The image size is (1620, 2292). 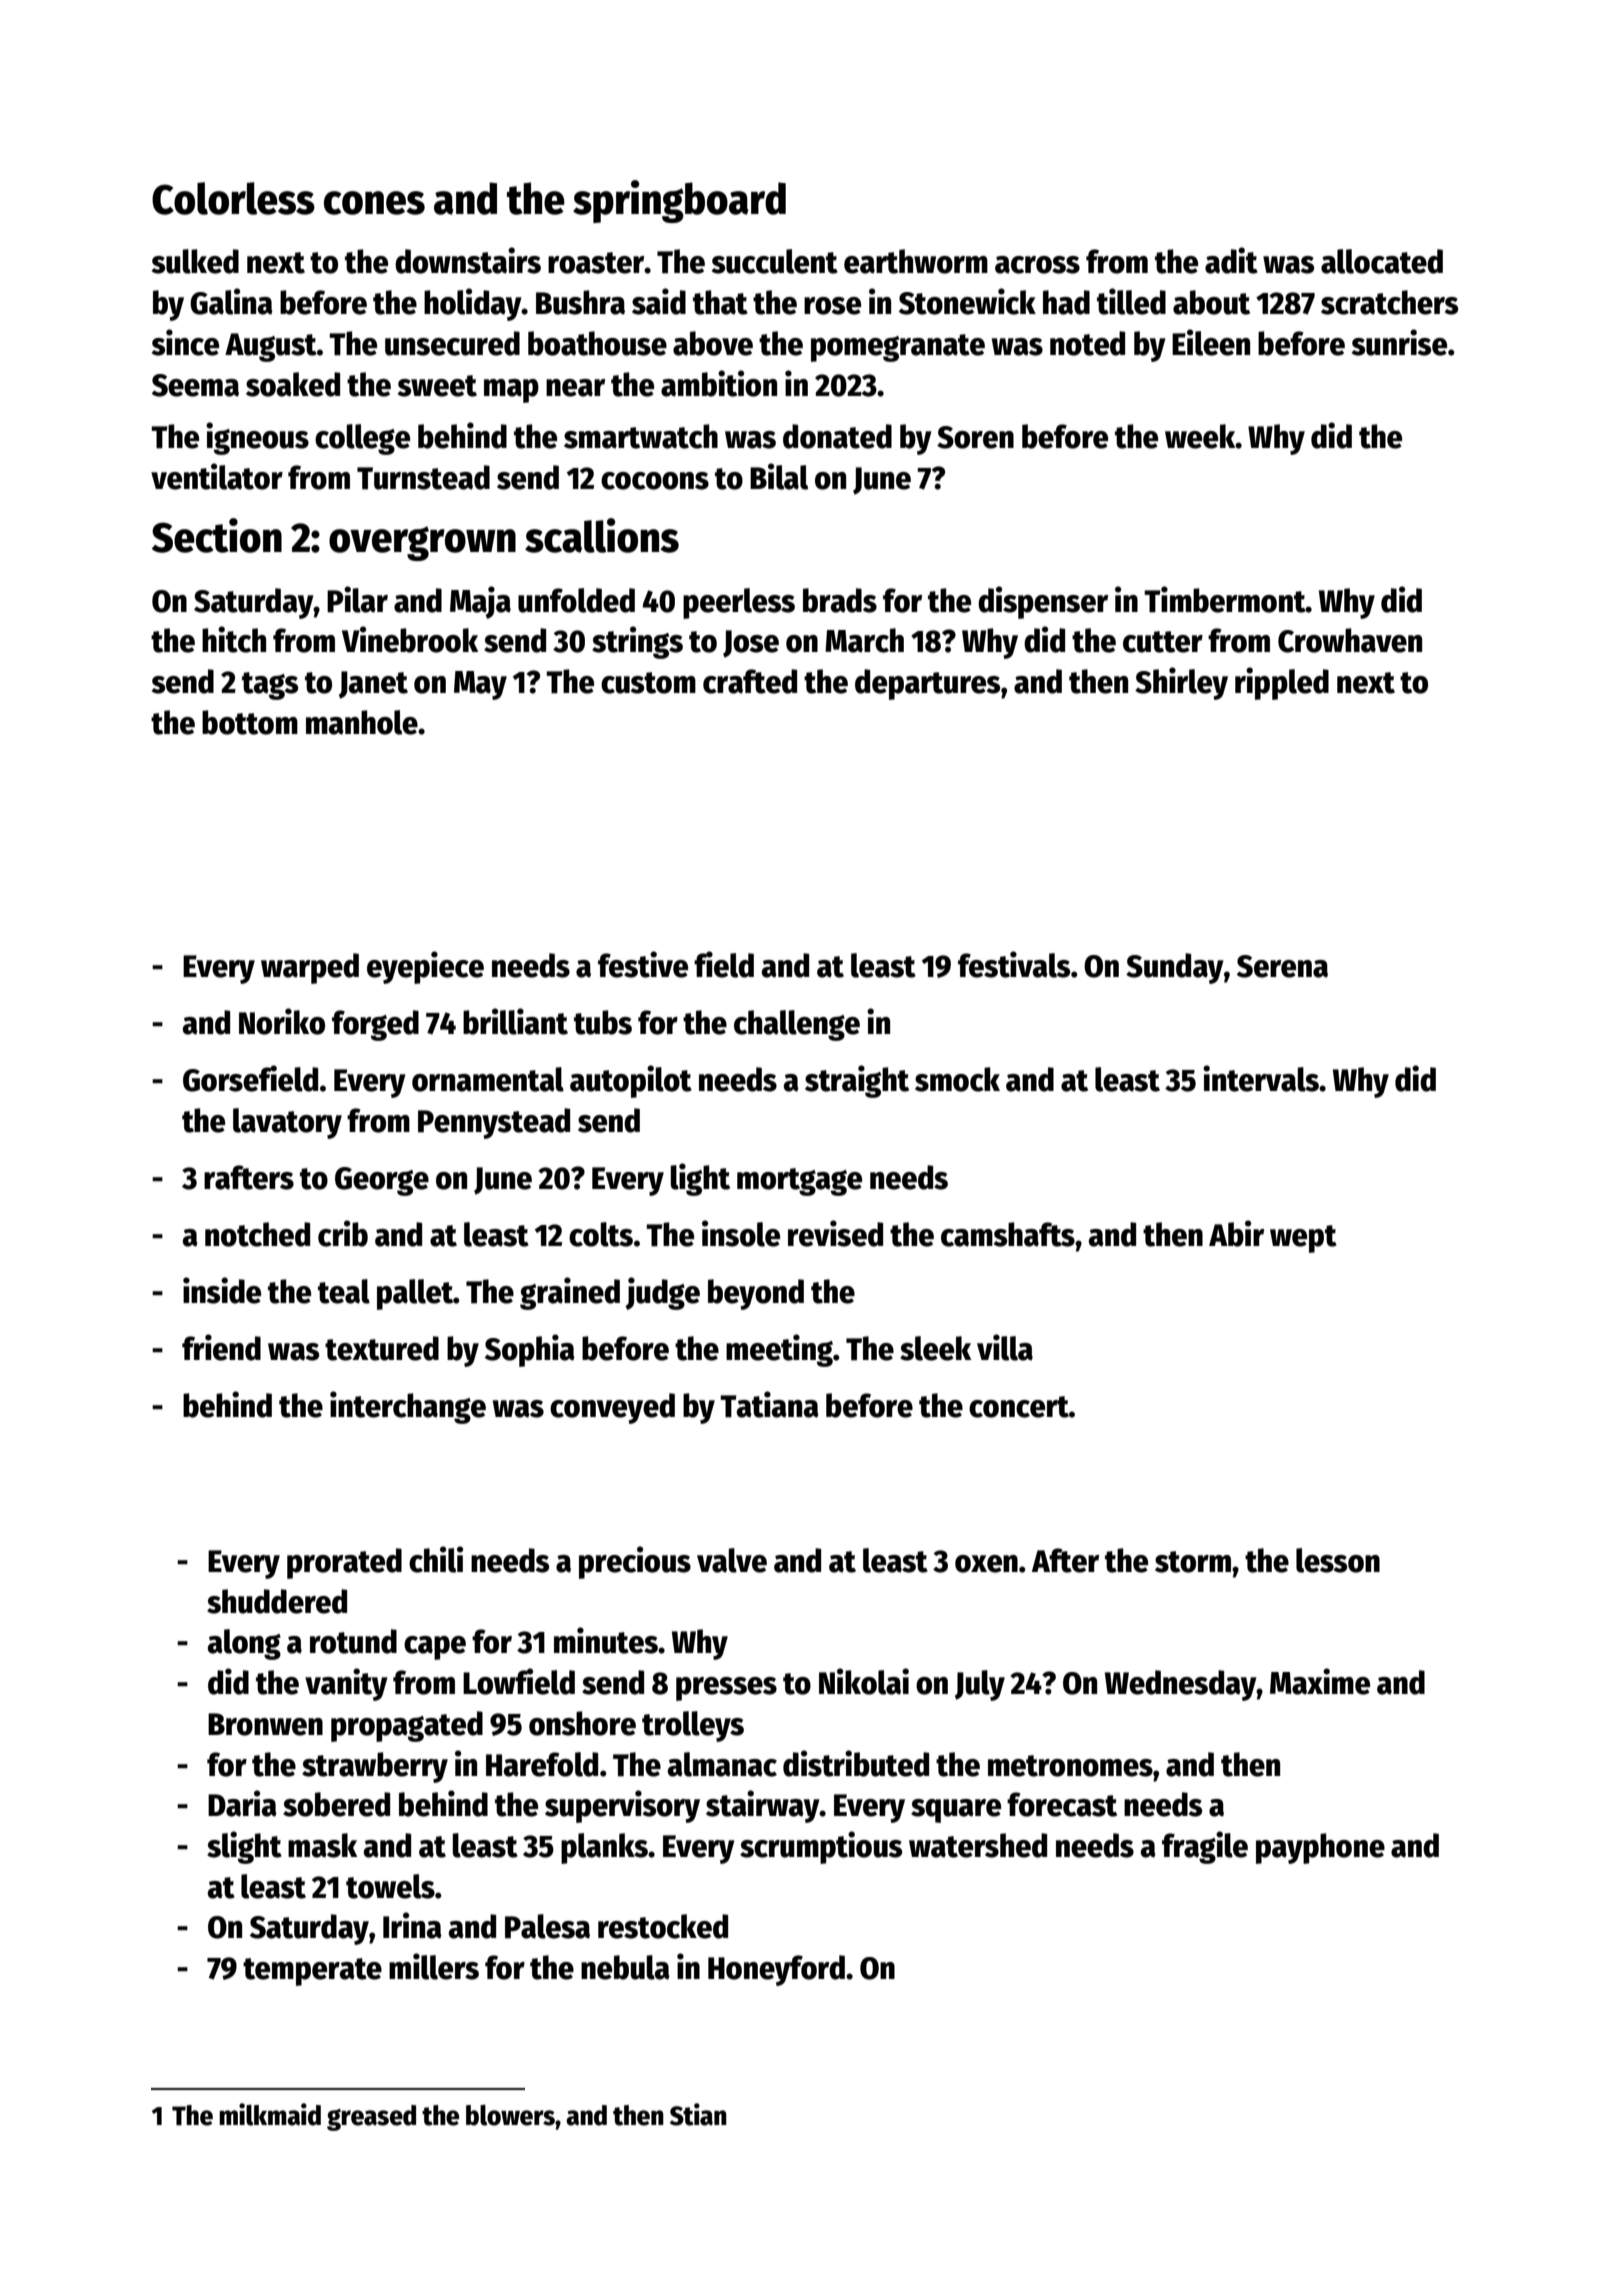 I want to click on payphone, so click(x=1320, y=1848).
